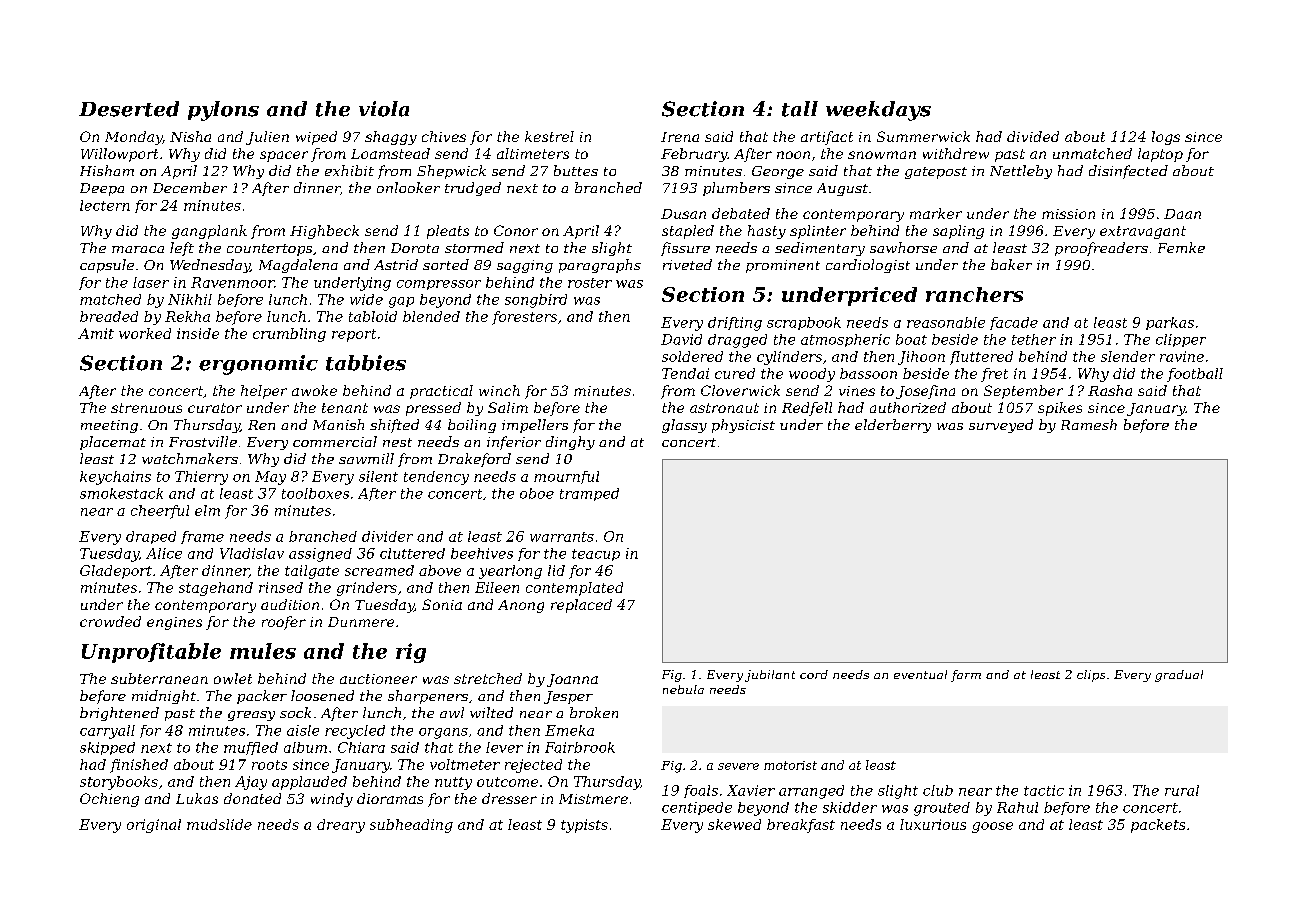 This screenshot has height=924, width=1308. I want to click on pylons, so click(223, 111).
